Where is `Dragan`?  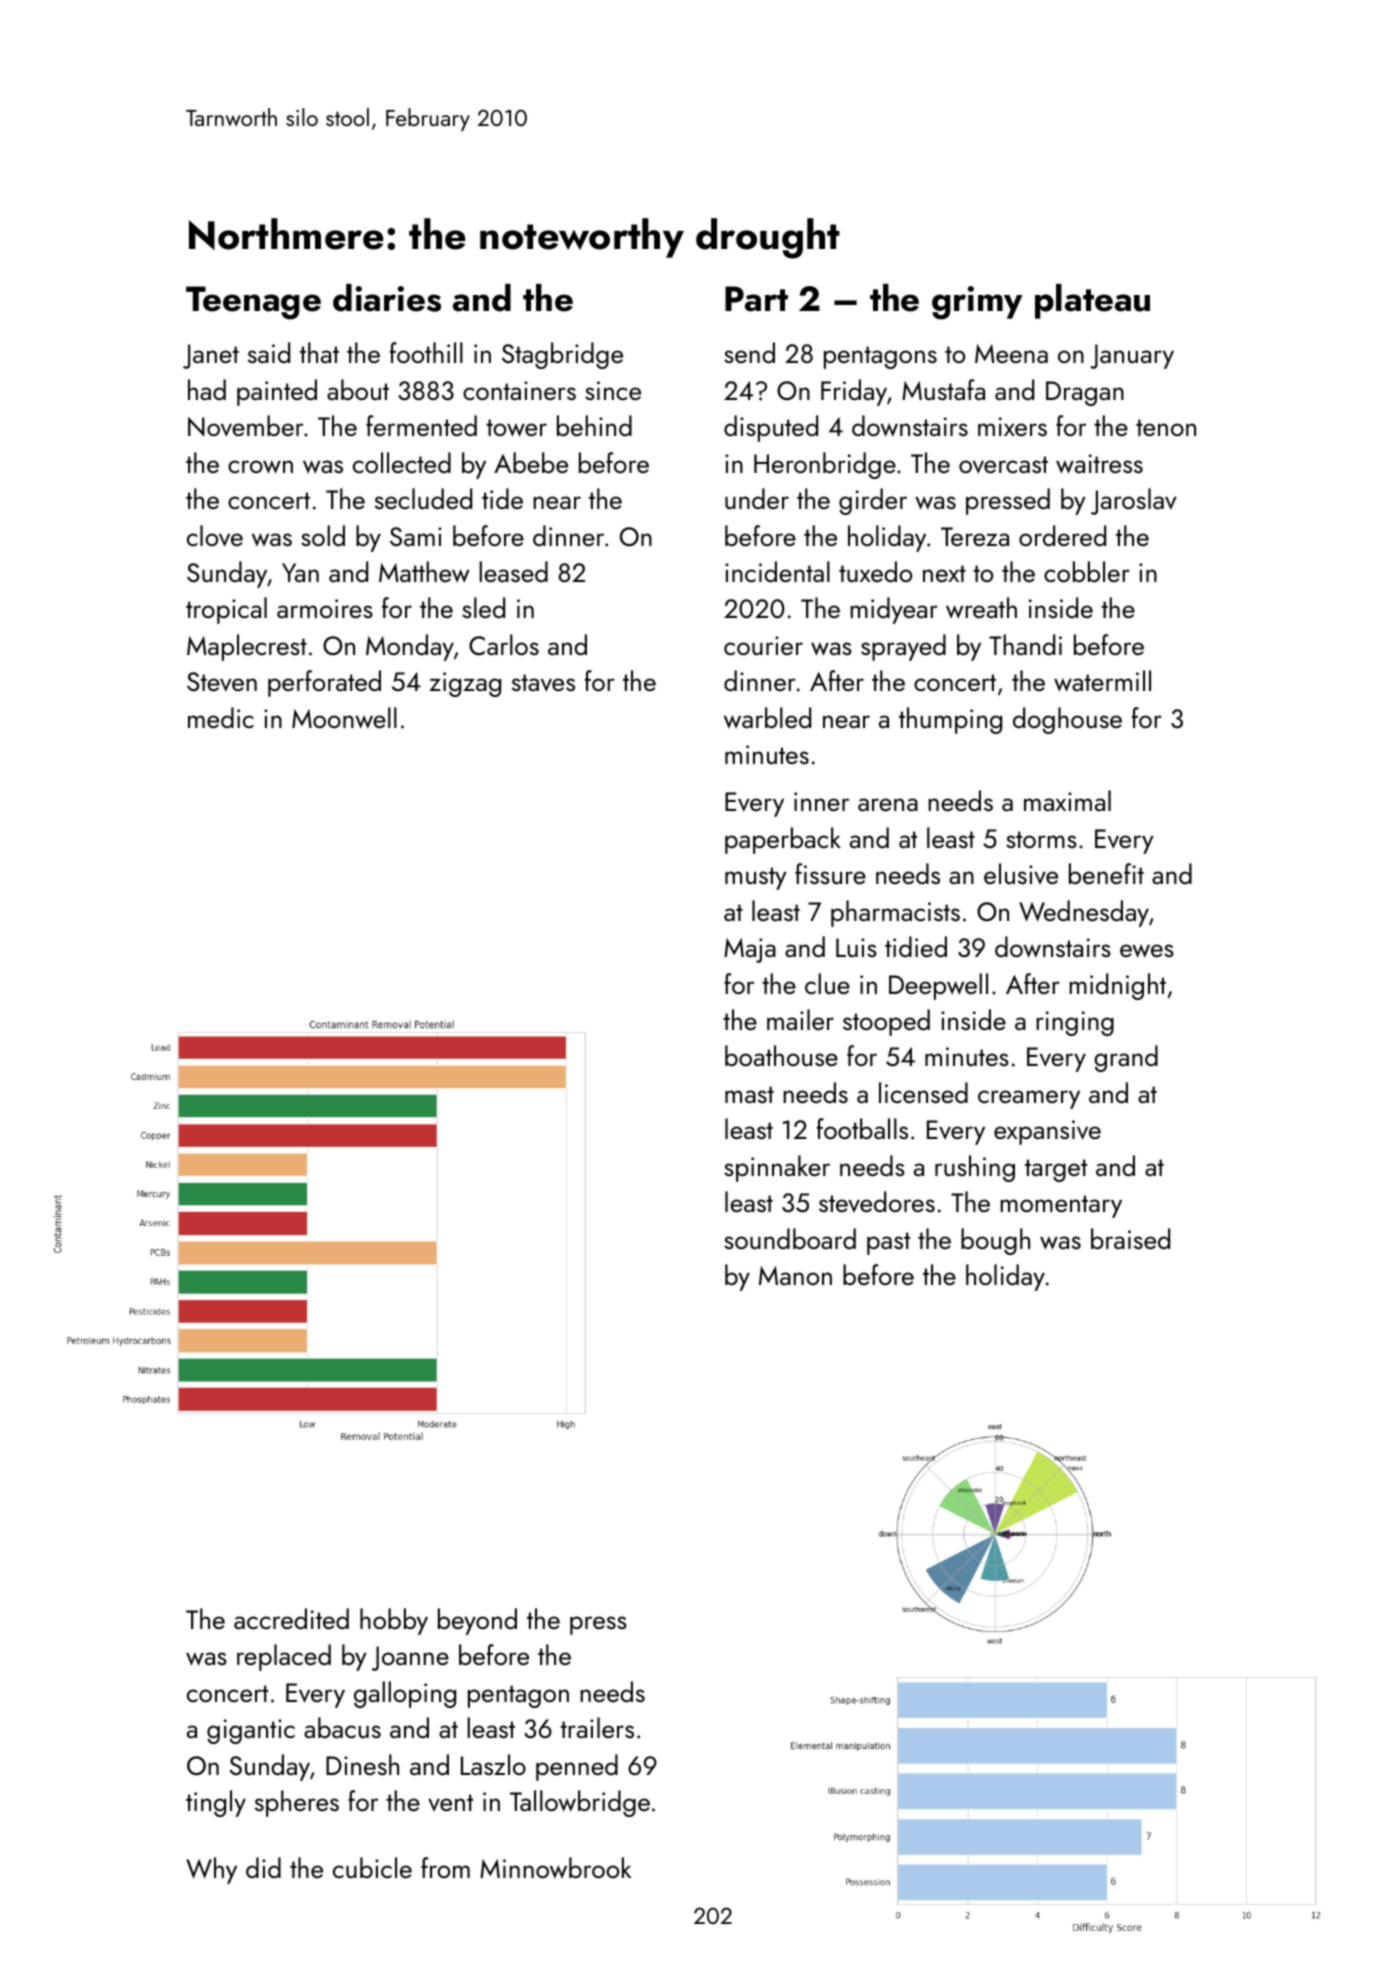 Dragan is located at coordinates (1085, 393).
